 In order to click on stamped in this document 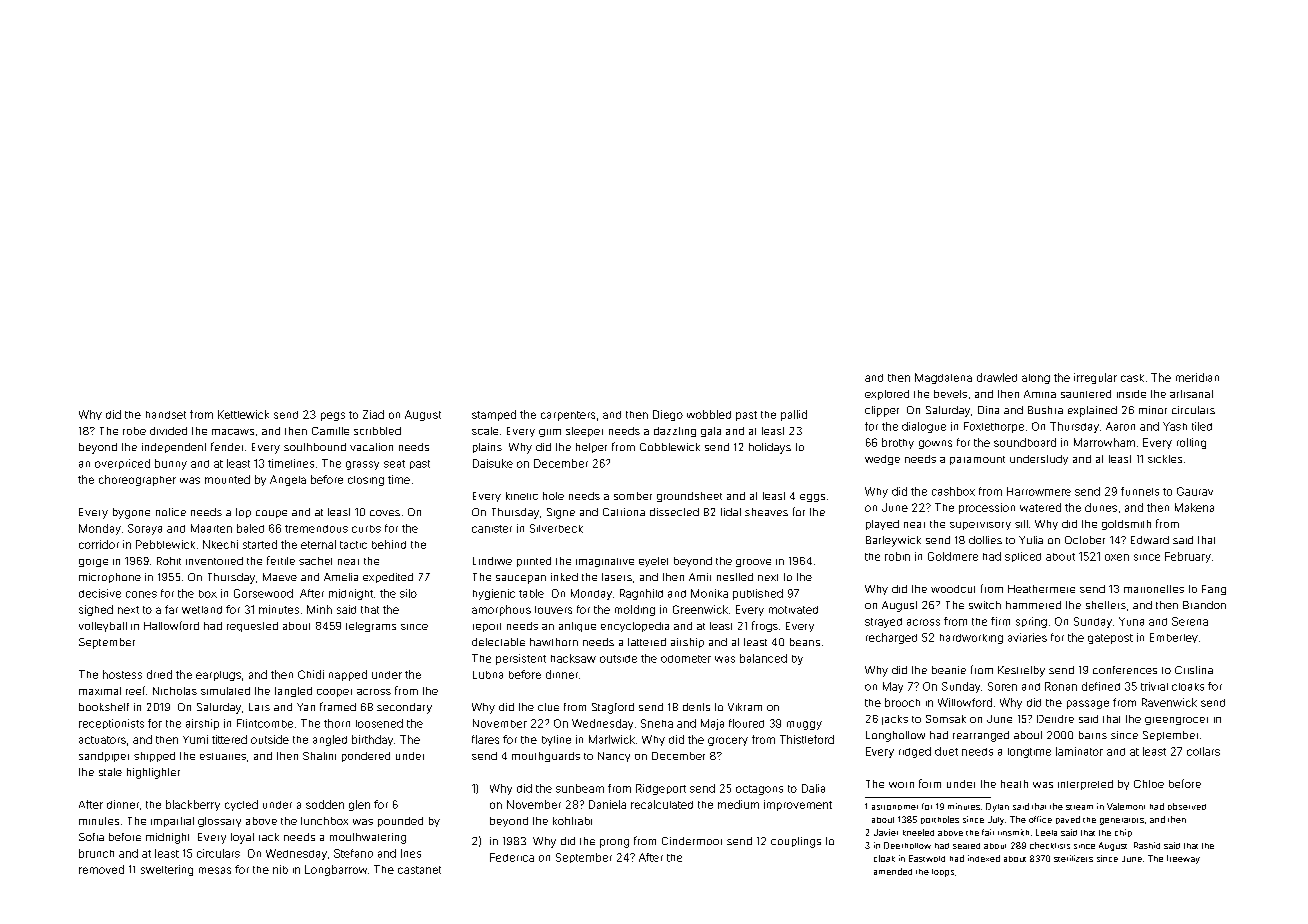, I will do `click(494, 415)`.
